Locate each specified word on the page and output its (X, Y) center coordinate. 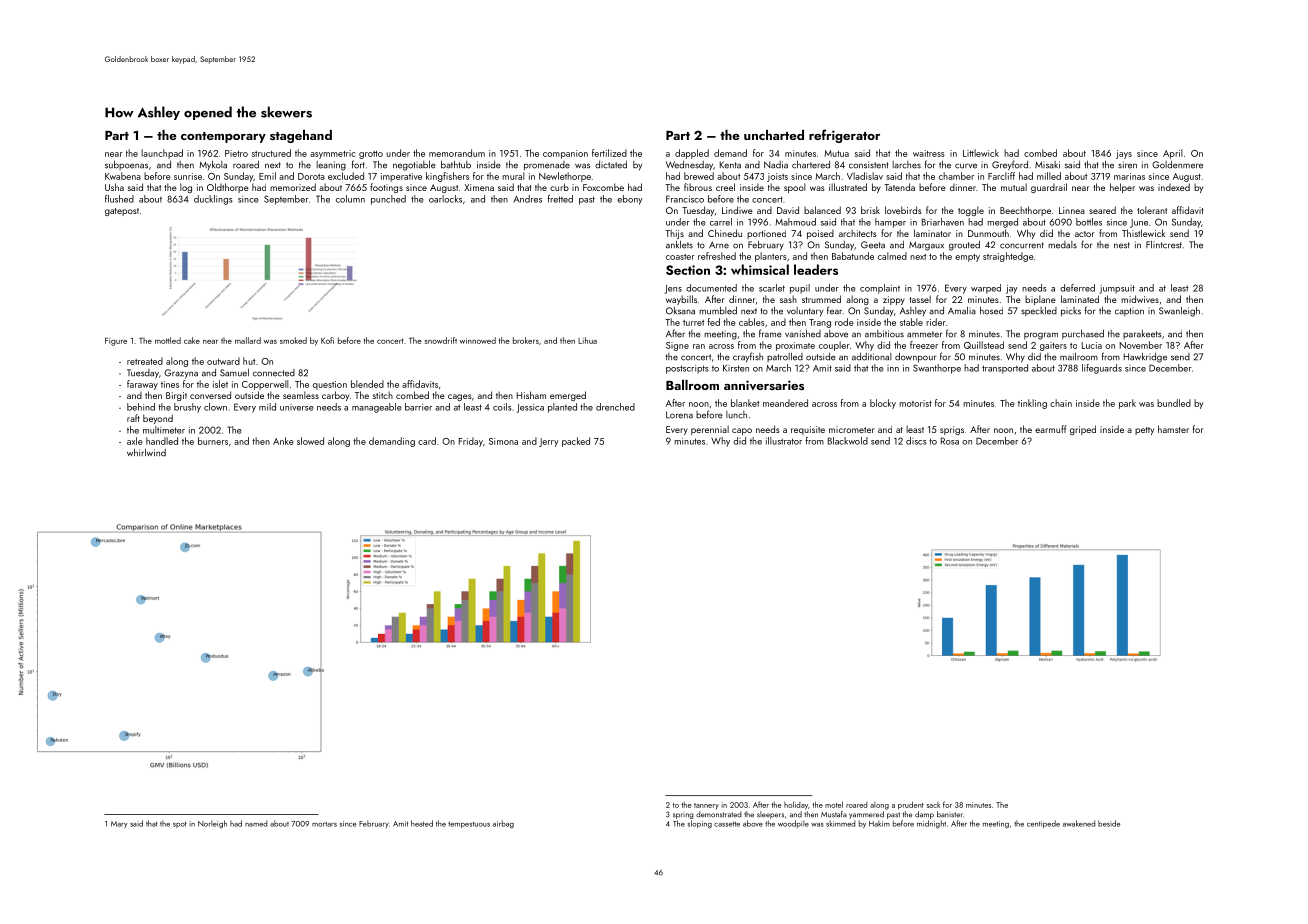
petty (1144, 431)
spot (180, 824)
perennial (710, 430)
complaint (880, 289)
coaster (680, 257)
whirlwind (146, 453)
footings (386, 188)
